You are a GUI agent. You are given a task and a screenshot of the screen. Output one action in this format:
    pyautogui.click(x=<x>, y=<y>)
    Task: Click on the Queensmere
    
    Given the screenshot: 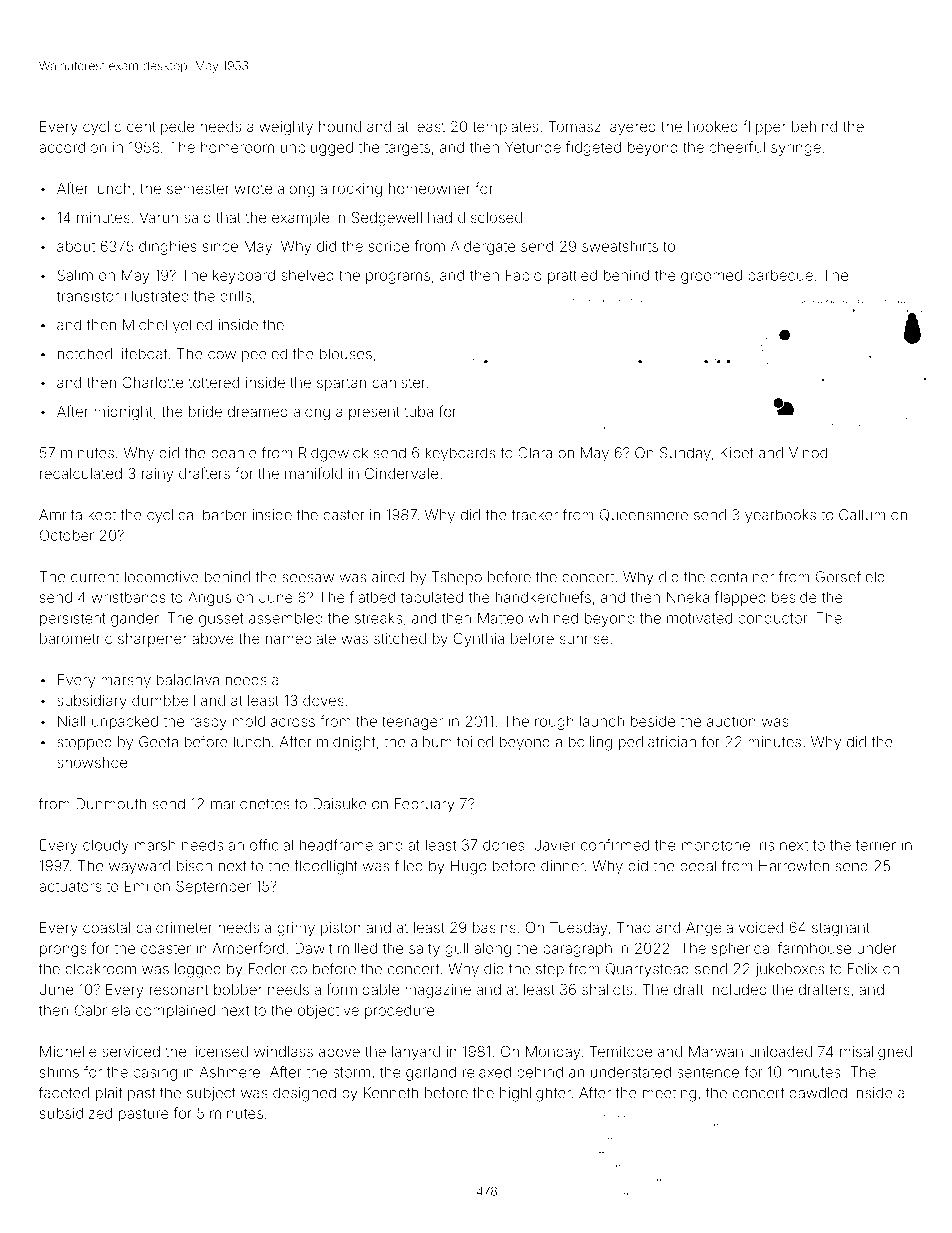 What is the action you would take?
    pyautogui.click(x=644, y=515)
